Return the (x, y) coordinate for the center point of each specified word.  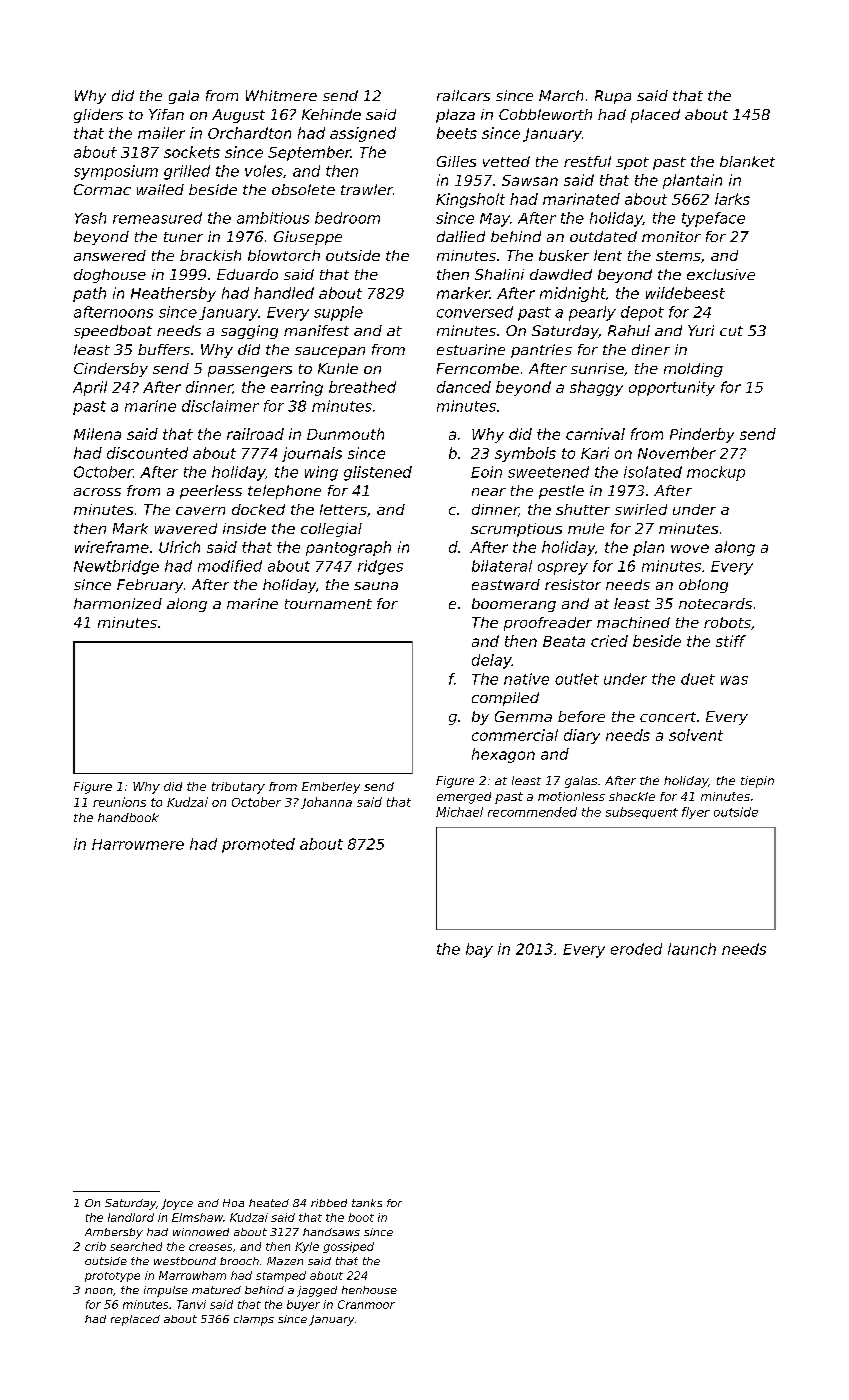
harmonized (118, 603)
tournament (328, 604)
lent (608, 255)
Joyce (177, 1204)
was (734, 680)
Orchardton (249, 133)
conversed (475, 312)
